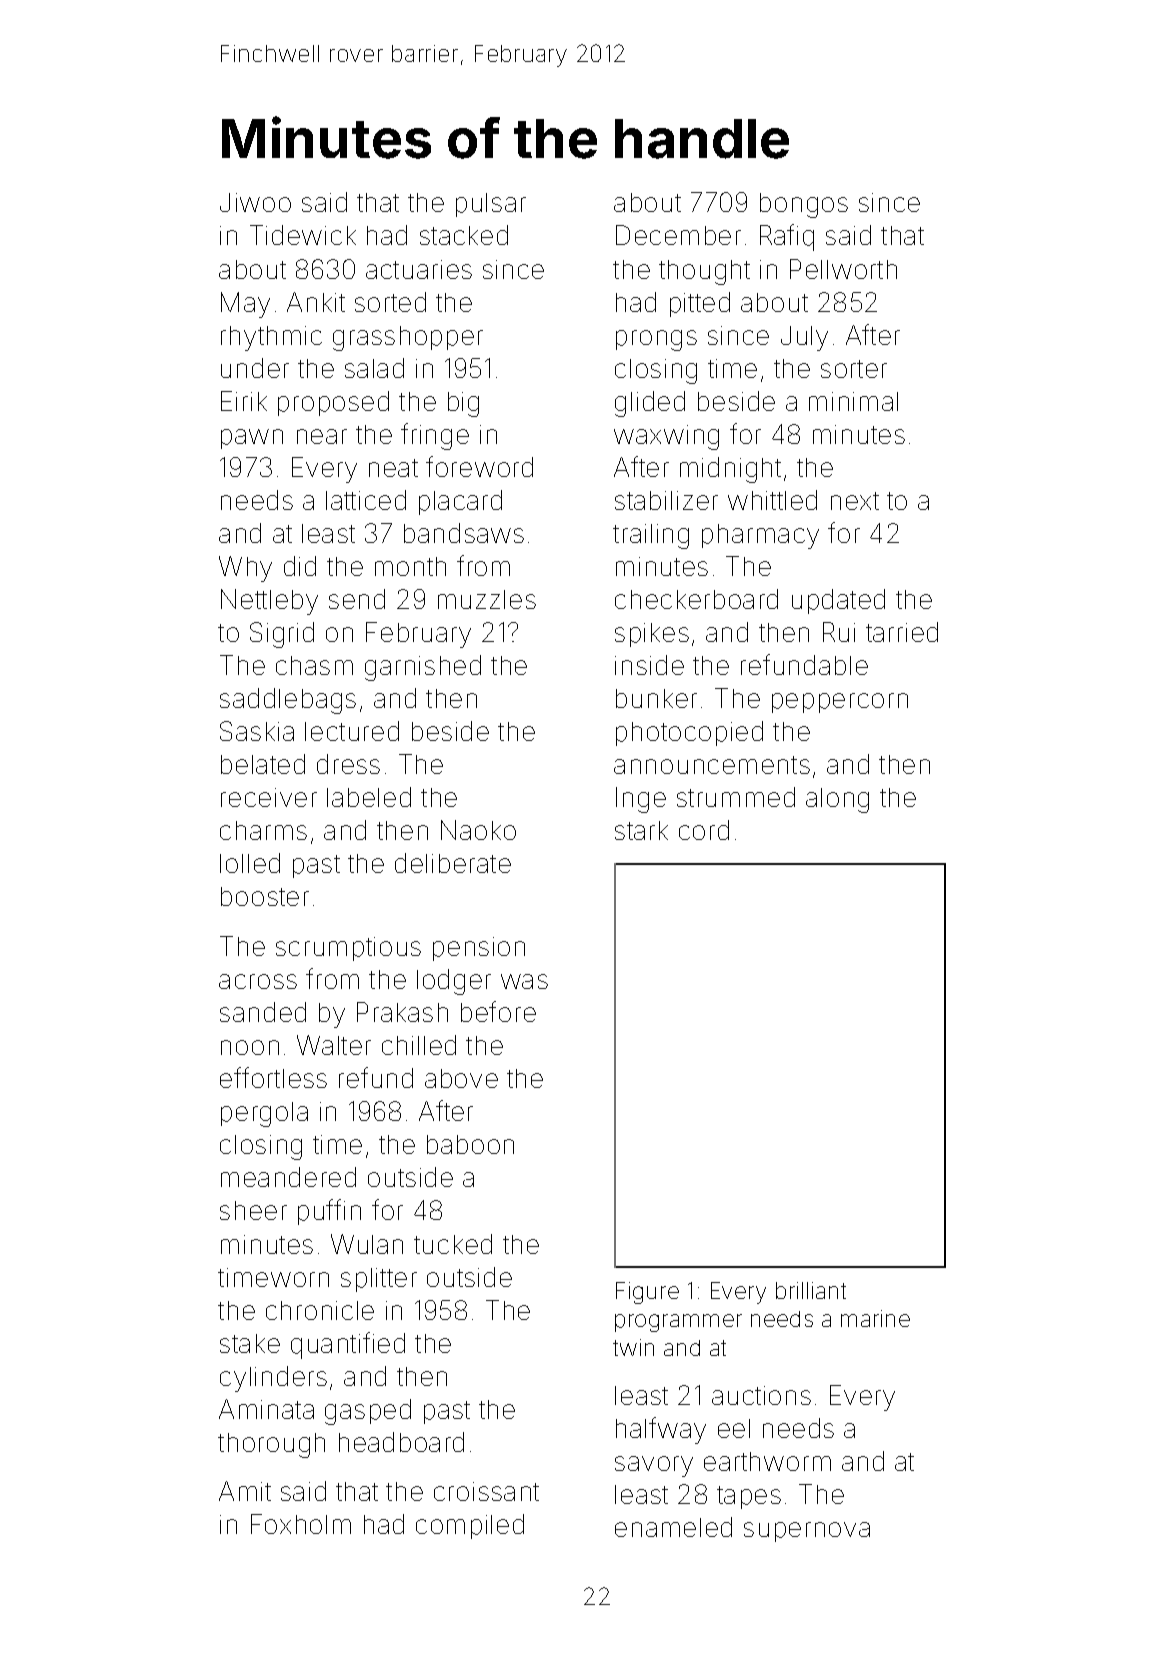 The height and width of the screenshot is (1654, 1165). I want to click on gasped, so click(368, 1412).
